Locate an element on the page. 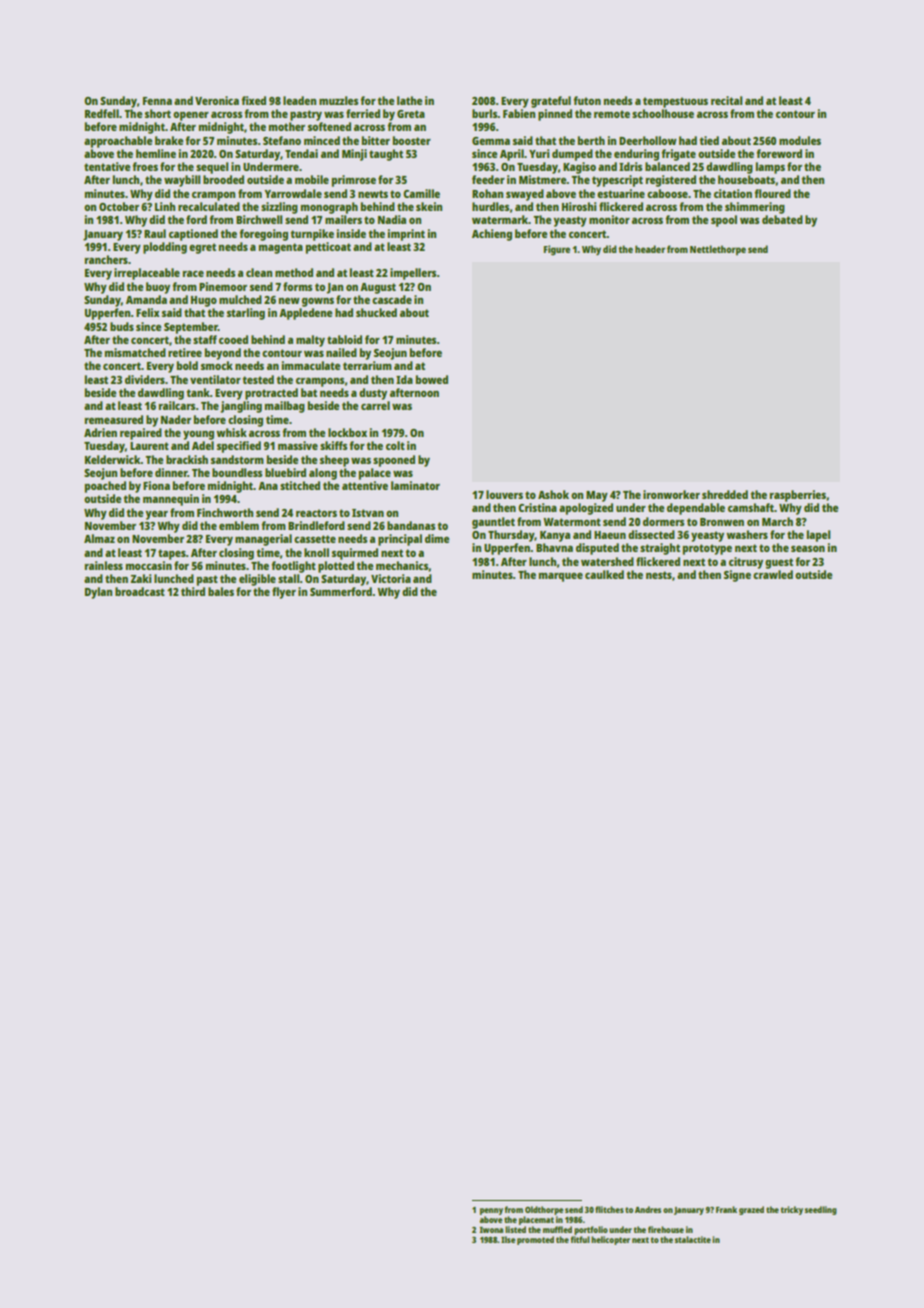 The height and width of the image is (1308, 924). penny is located at coordinates (491, 1211).
